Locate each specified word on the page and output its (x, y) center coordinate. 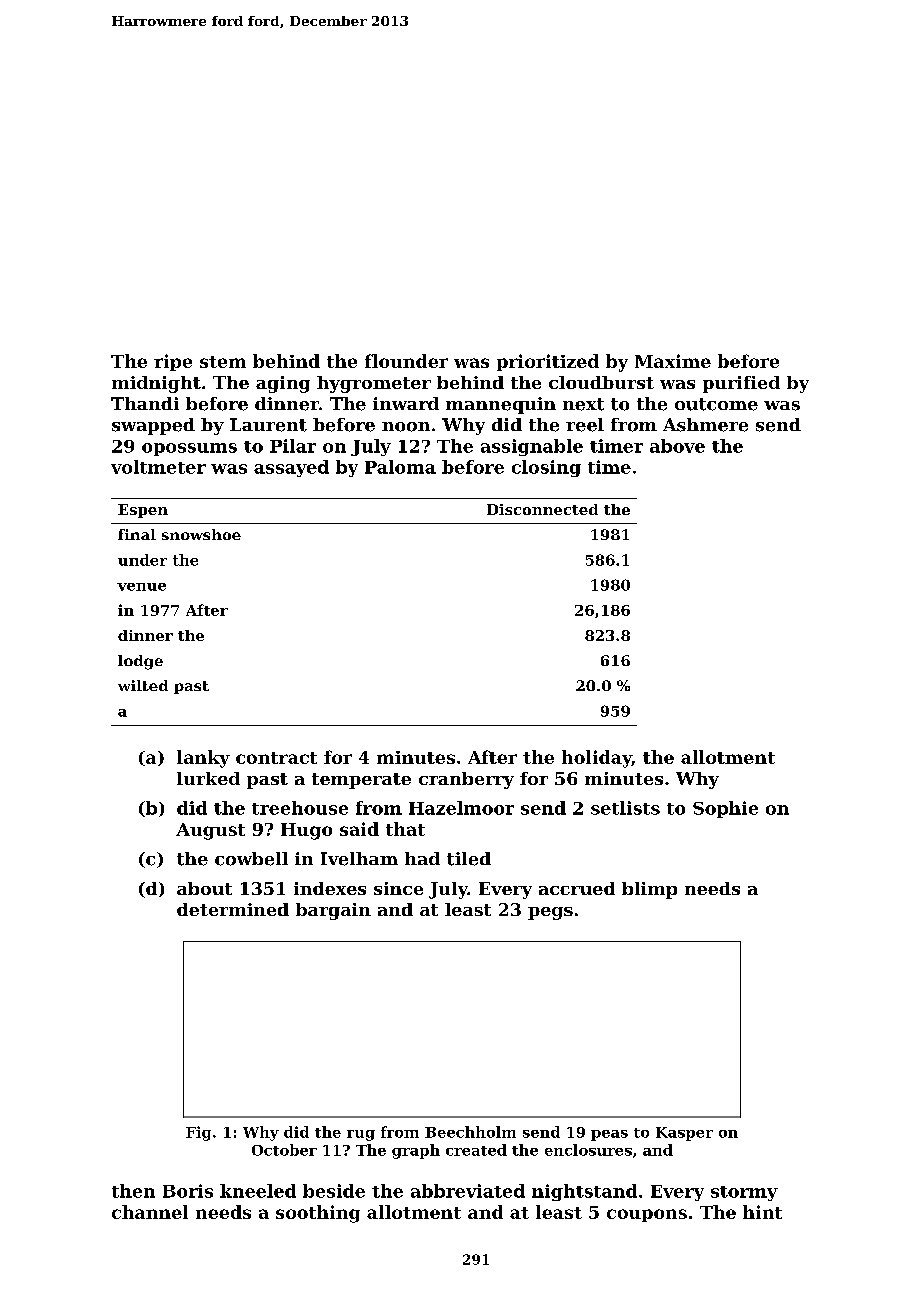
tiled (469, 859)
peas (609, 1135)
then (133, 1191)
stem (223, 362)
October (284, 1150)
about (204, 888)
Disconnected (542, 509)
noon (406, 427)
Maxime (673, 361)
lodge (140, 662)
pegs (550, 913)
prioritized (548, 362)
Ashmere (705, 425)
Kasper (684, 1134)
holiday (597, 759)
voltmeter (158, 467)
